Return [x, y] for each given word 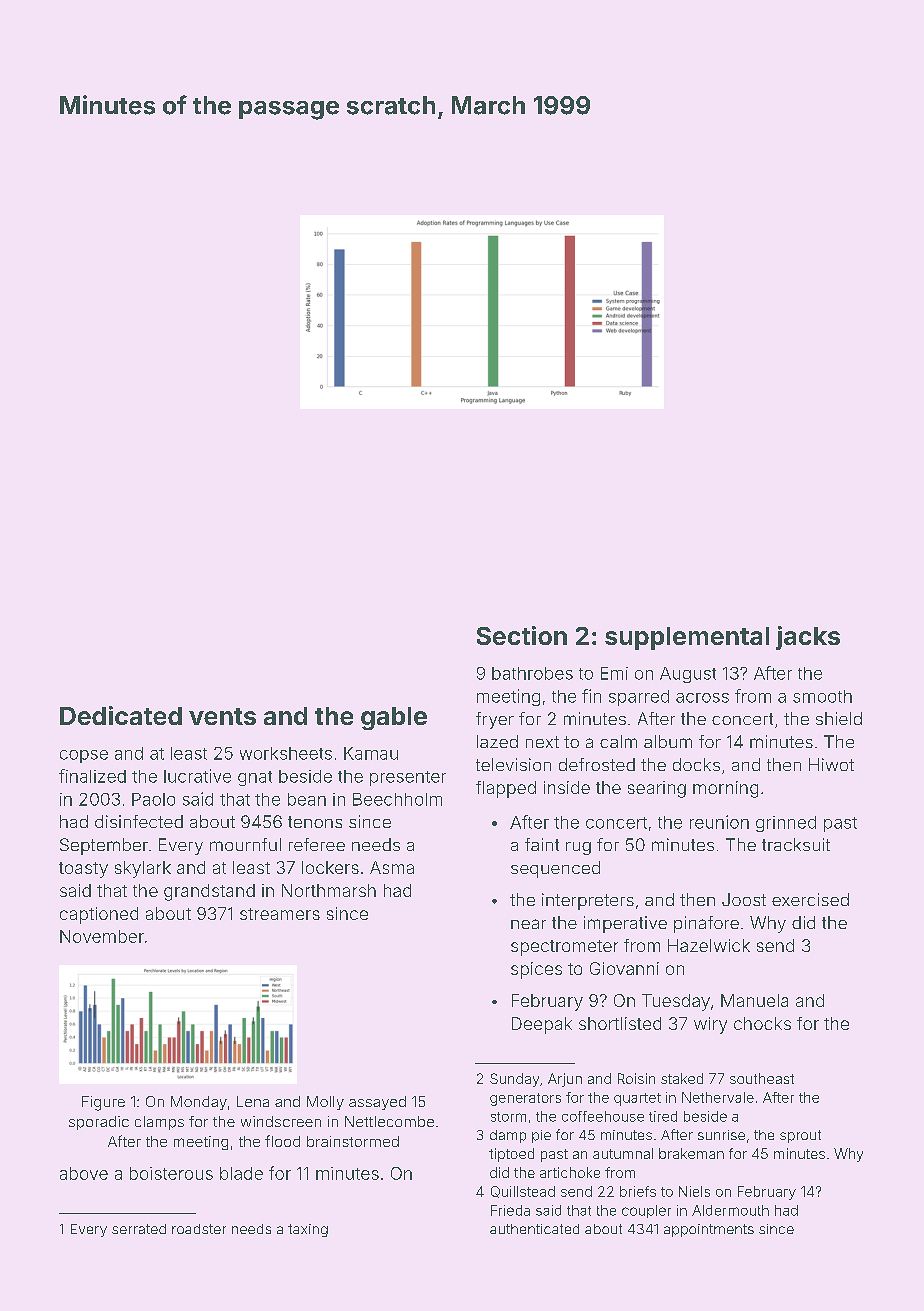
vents [222, 716]
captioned [99, 915]
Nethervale [718, 1097]
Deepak [542, 1025]
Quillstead [523, 1192]
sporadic [99, 1123]
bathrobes [532, 673]
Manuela [754, 1000]
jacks [808, 638]
